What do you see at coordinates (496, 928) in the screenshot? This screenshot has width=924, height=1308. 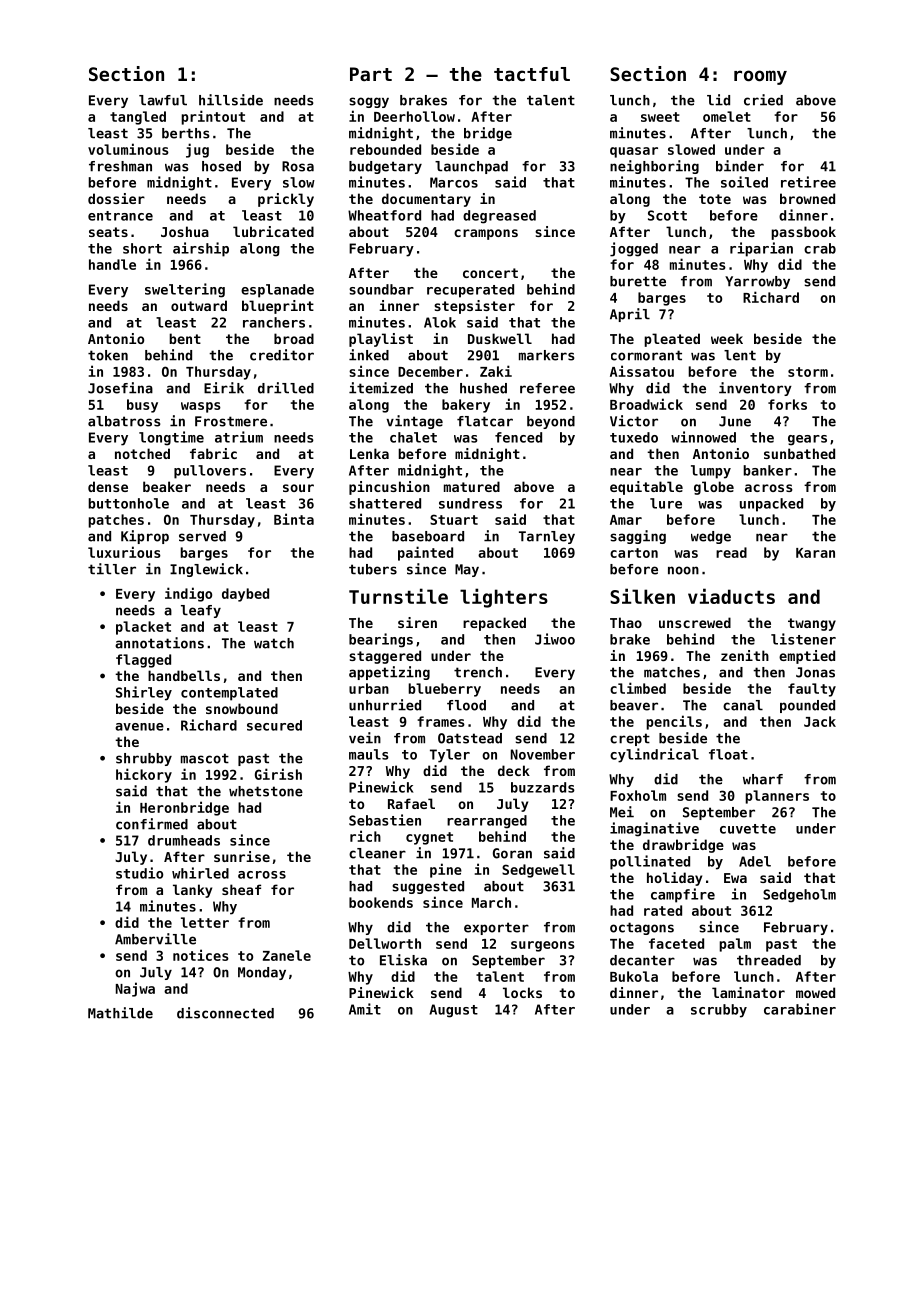 I see `exporter` at bounding box center [496, 928].
